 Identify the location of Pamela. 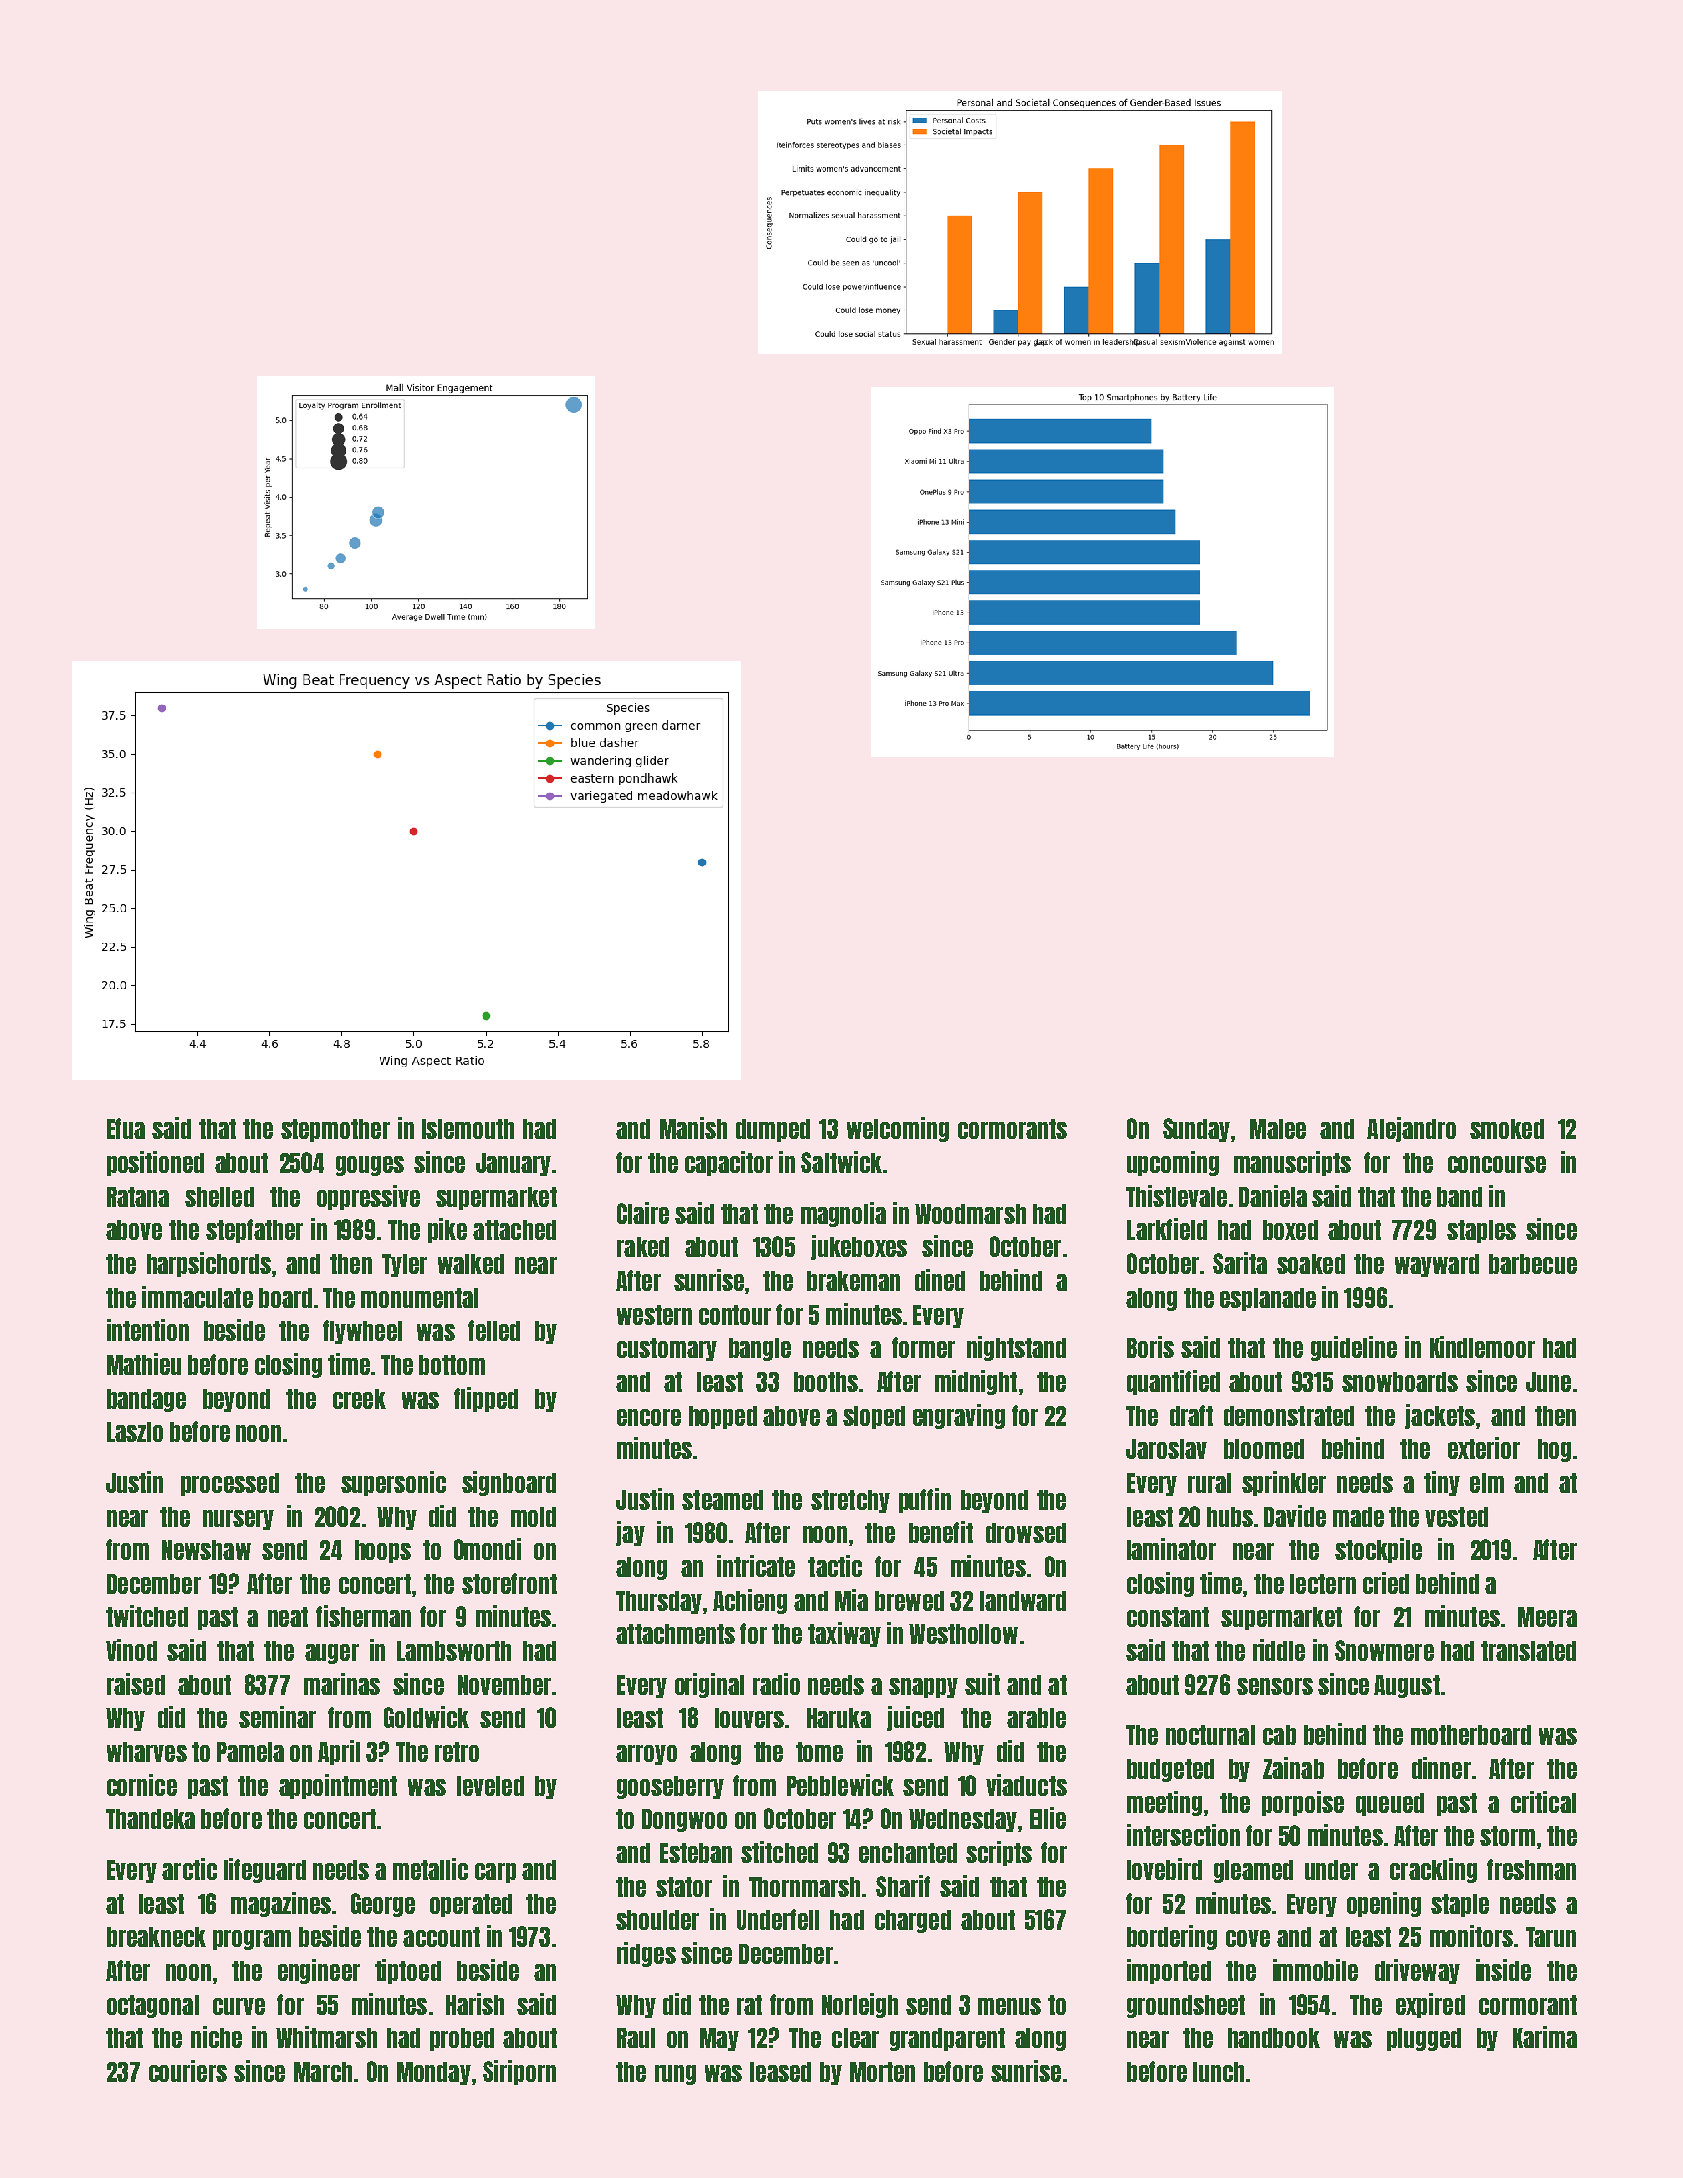
(250, 1752).
